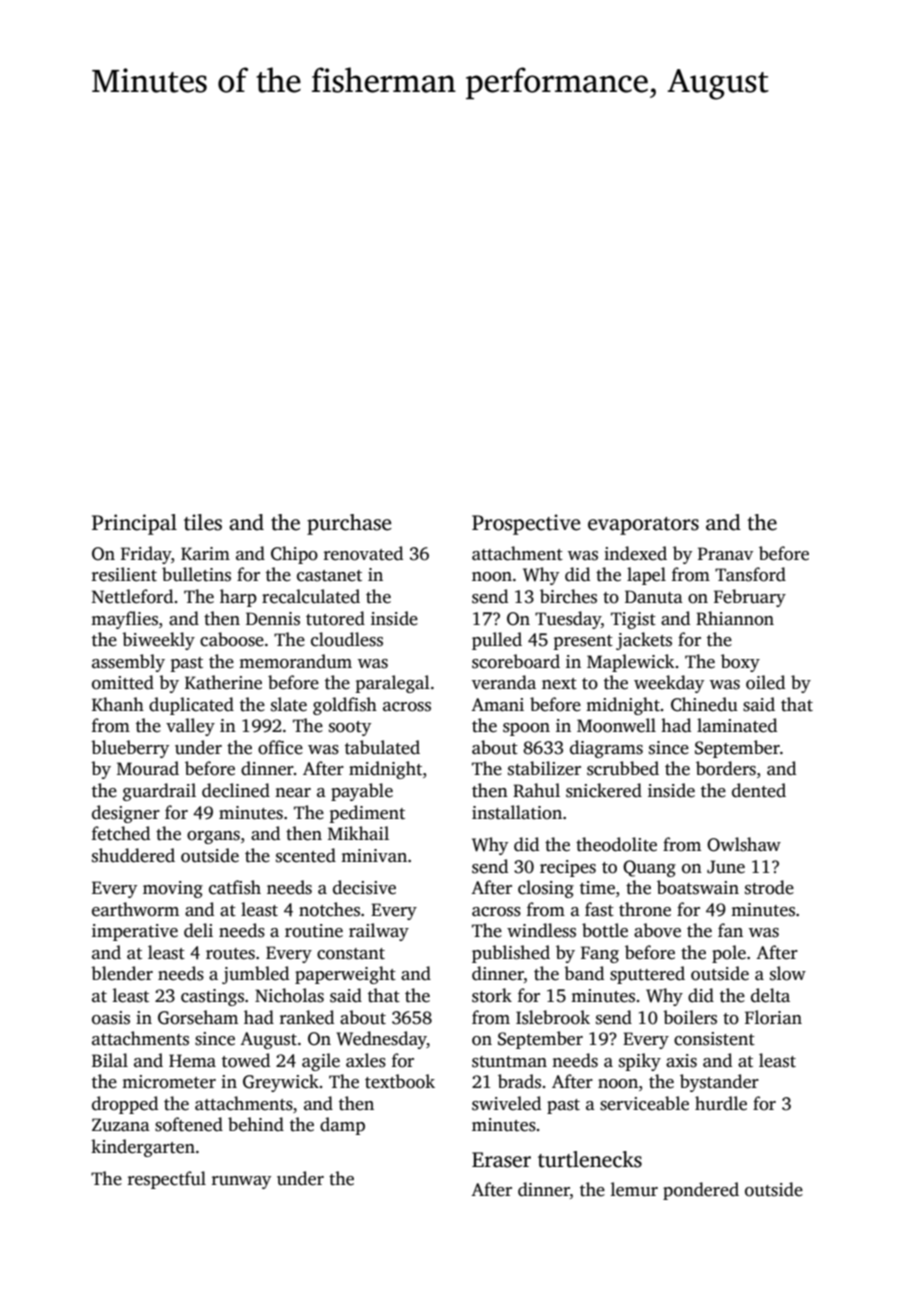 This screenshot has height=1316, width=908. What do you see at coordinates (769, 887) in the screenshot?
I see `strode` at bounding box center [769, 887].
